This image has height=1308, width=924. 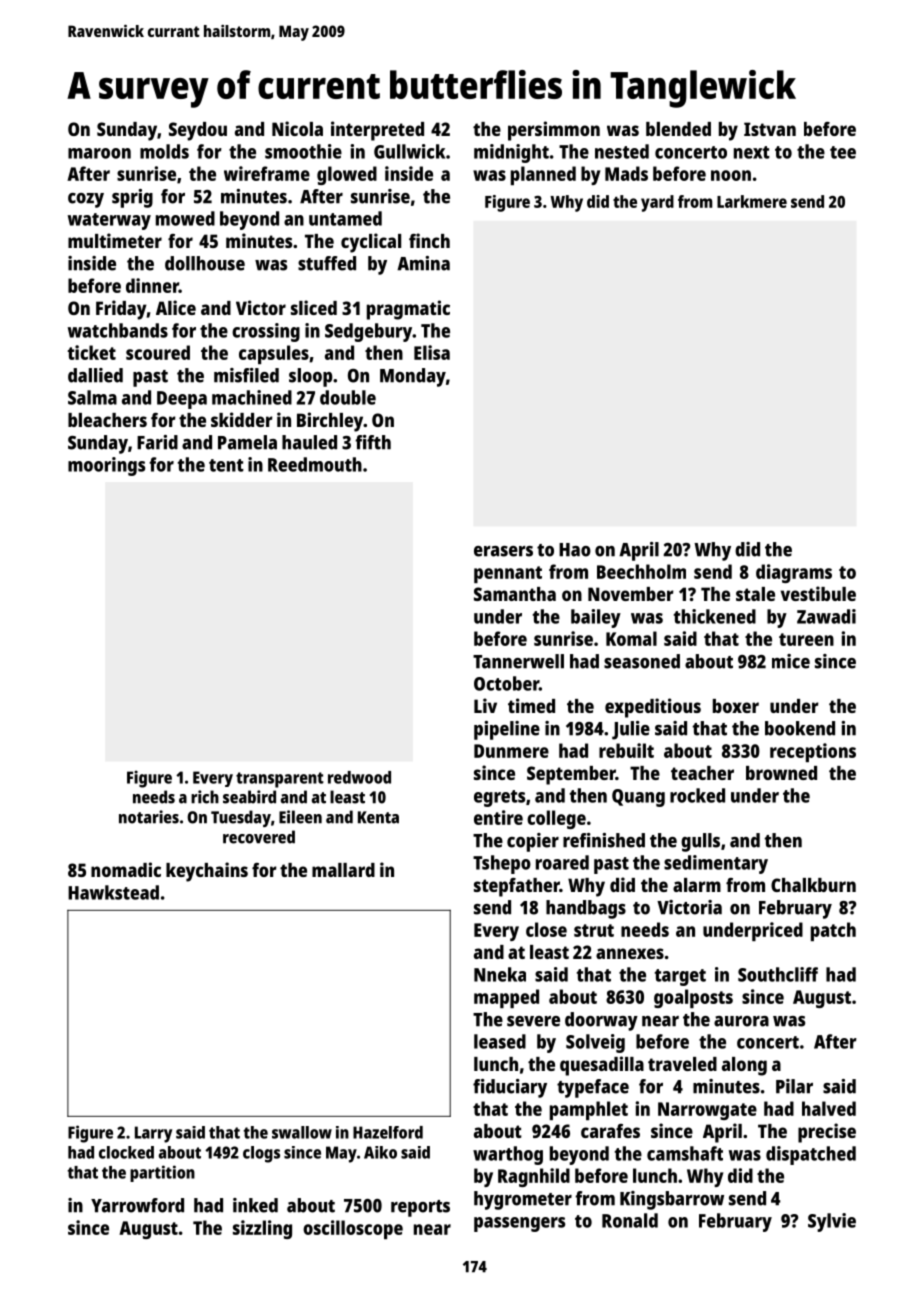 I want to click on Nicola, so click(x=297, y=128).
